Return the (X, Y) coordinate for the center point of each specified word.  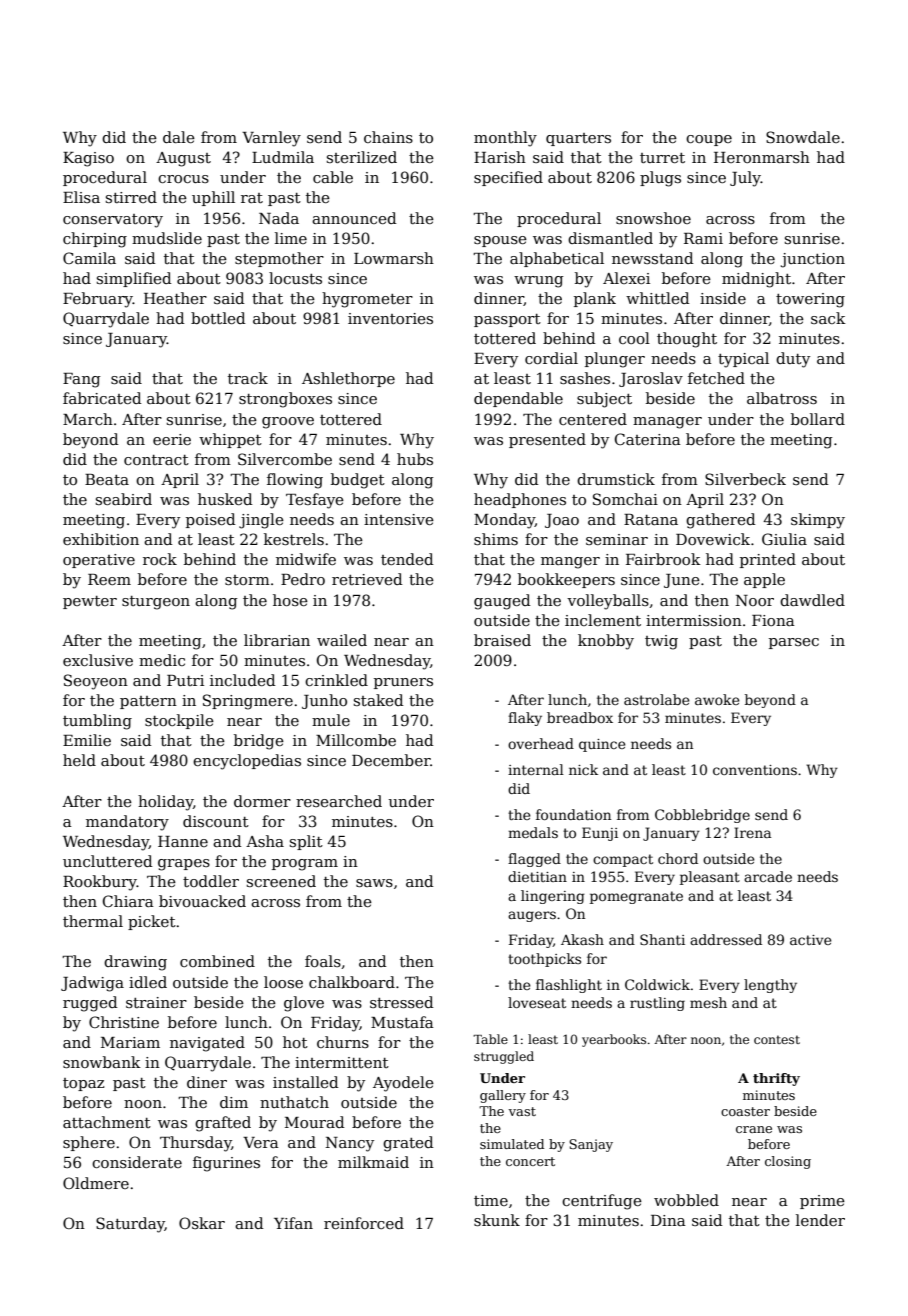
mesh (708, 1002)
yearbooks (614, 1040)
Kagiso (88, 159)
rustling (657, 1004)
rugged (90, 1004)
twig (661, 642)
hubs (415, 459)
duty (793, 360)
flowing (295, 481)
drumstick (616, 479)
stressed (402, 1002)
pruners (403, 683)
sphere (89, 1143)
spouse (500, 241)
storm (247, 580)
